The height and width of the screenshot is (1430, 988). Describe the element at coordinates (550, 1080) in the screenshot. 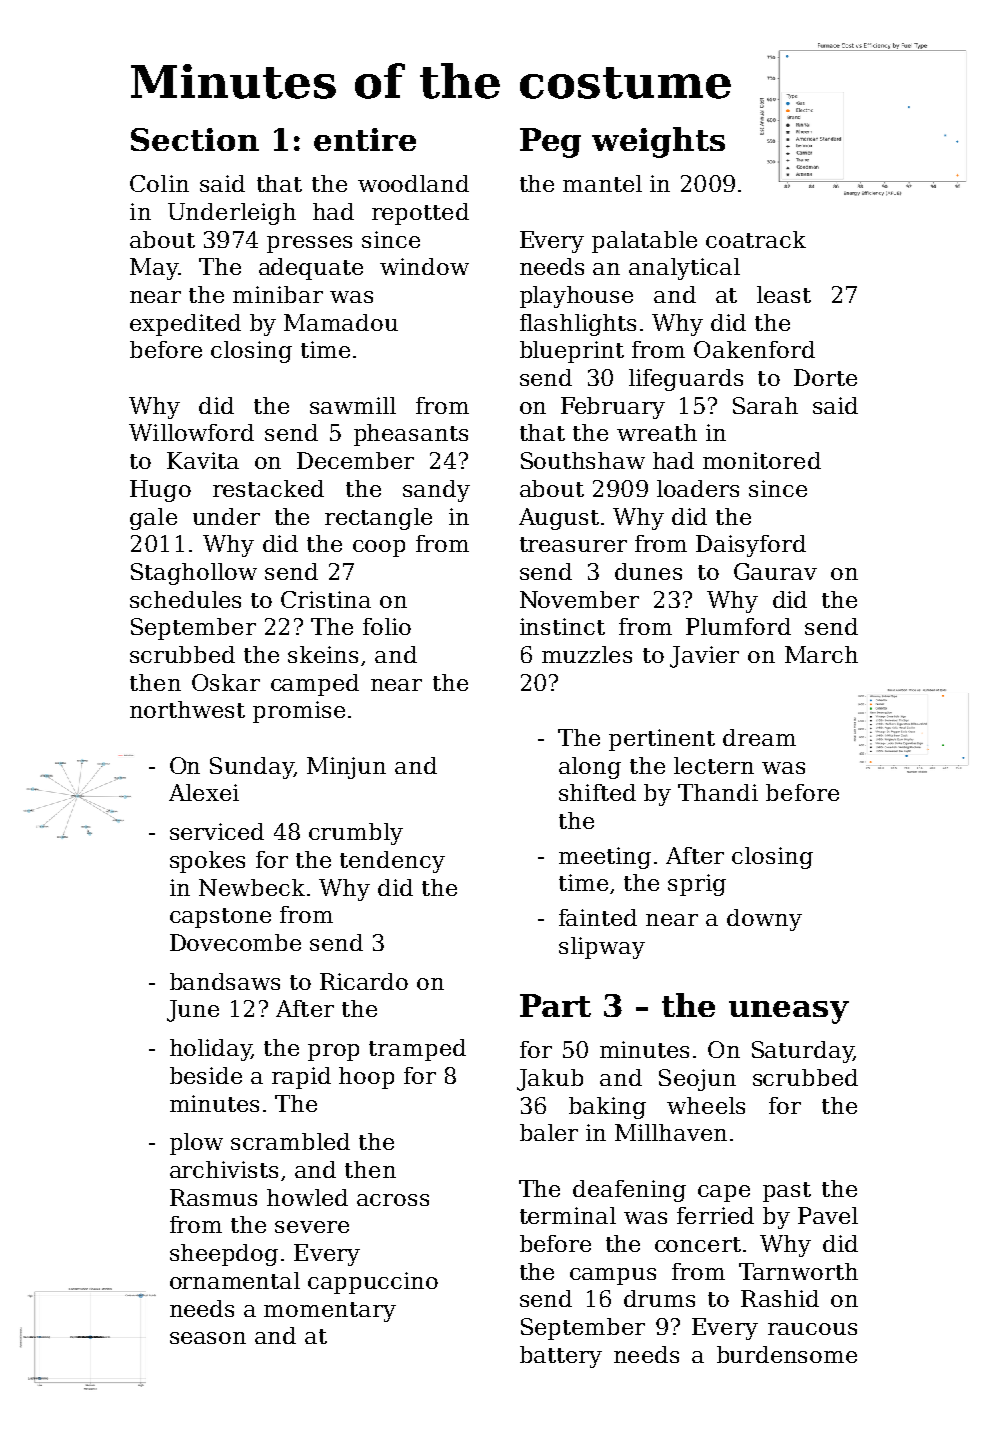

I see `Jakub` at that location.
